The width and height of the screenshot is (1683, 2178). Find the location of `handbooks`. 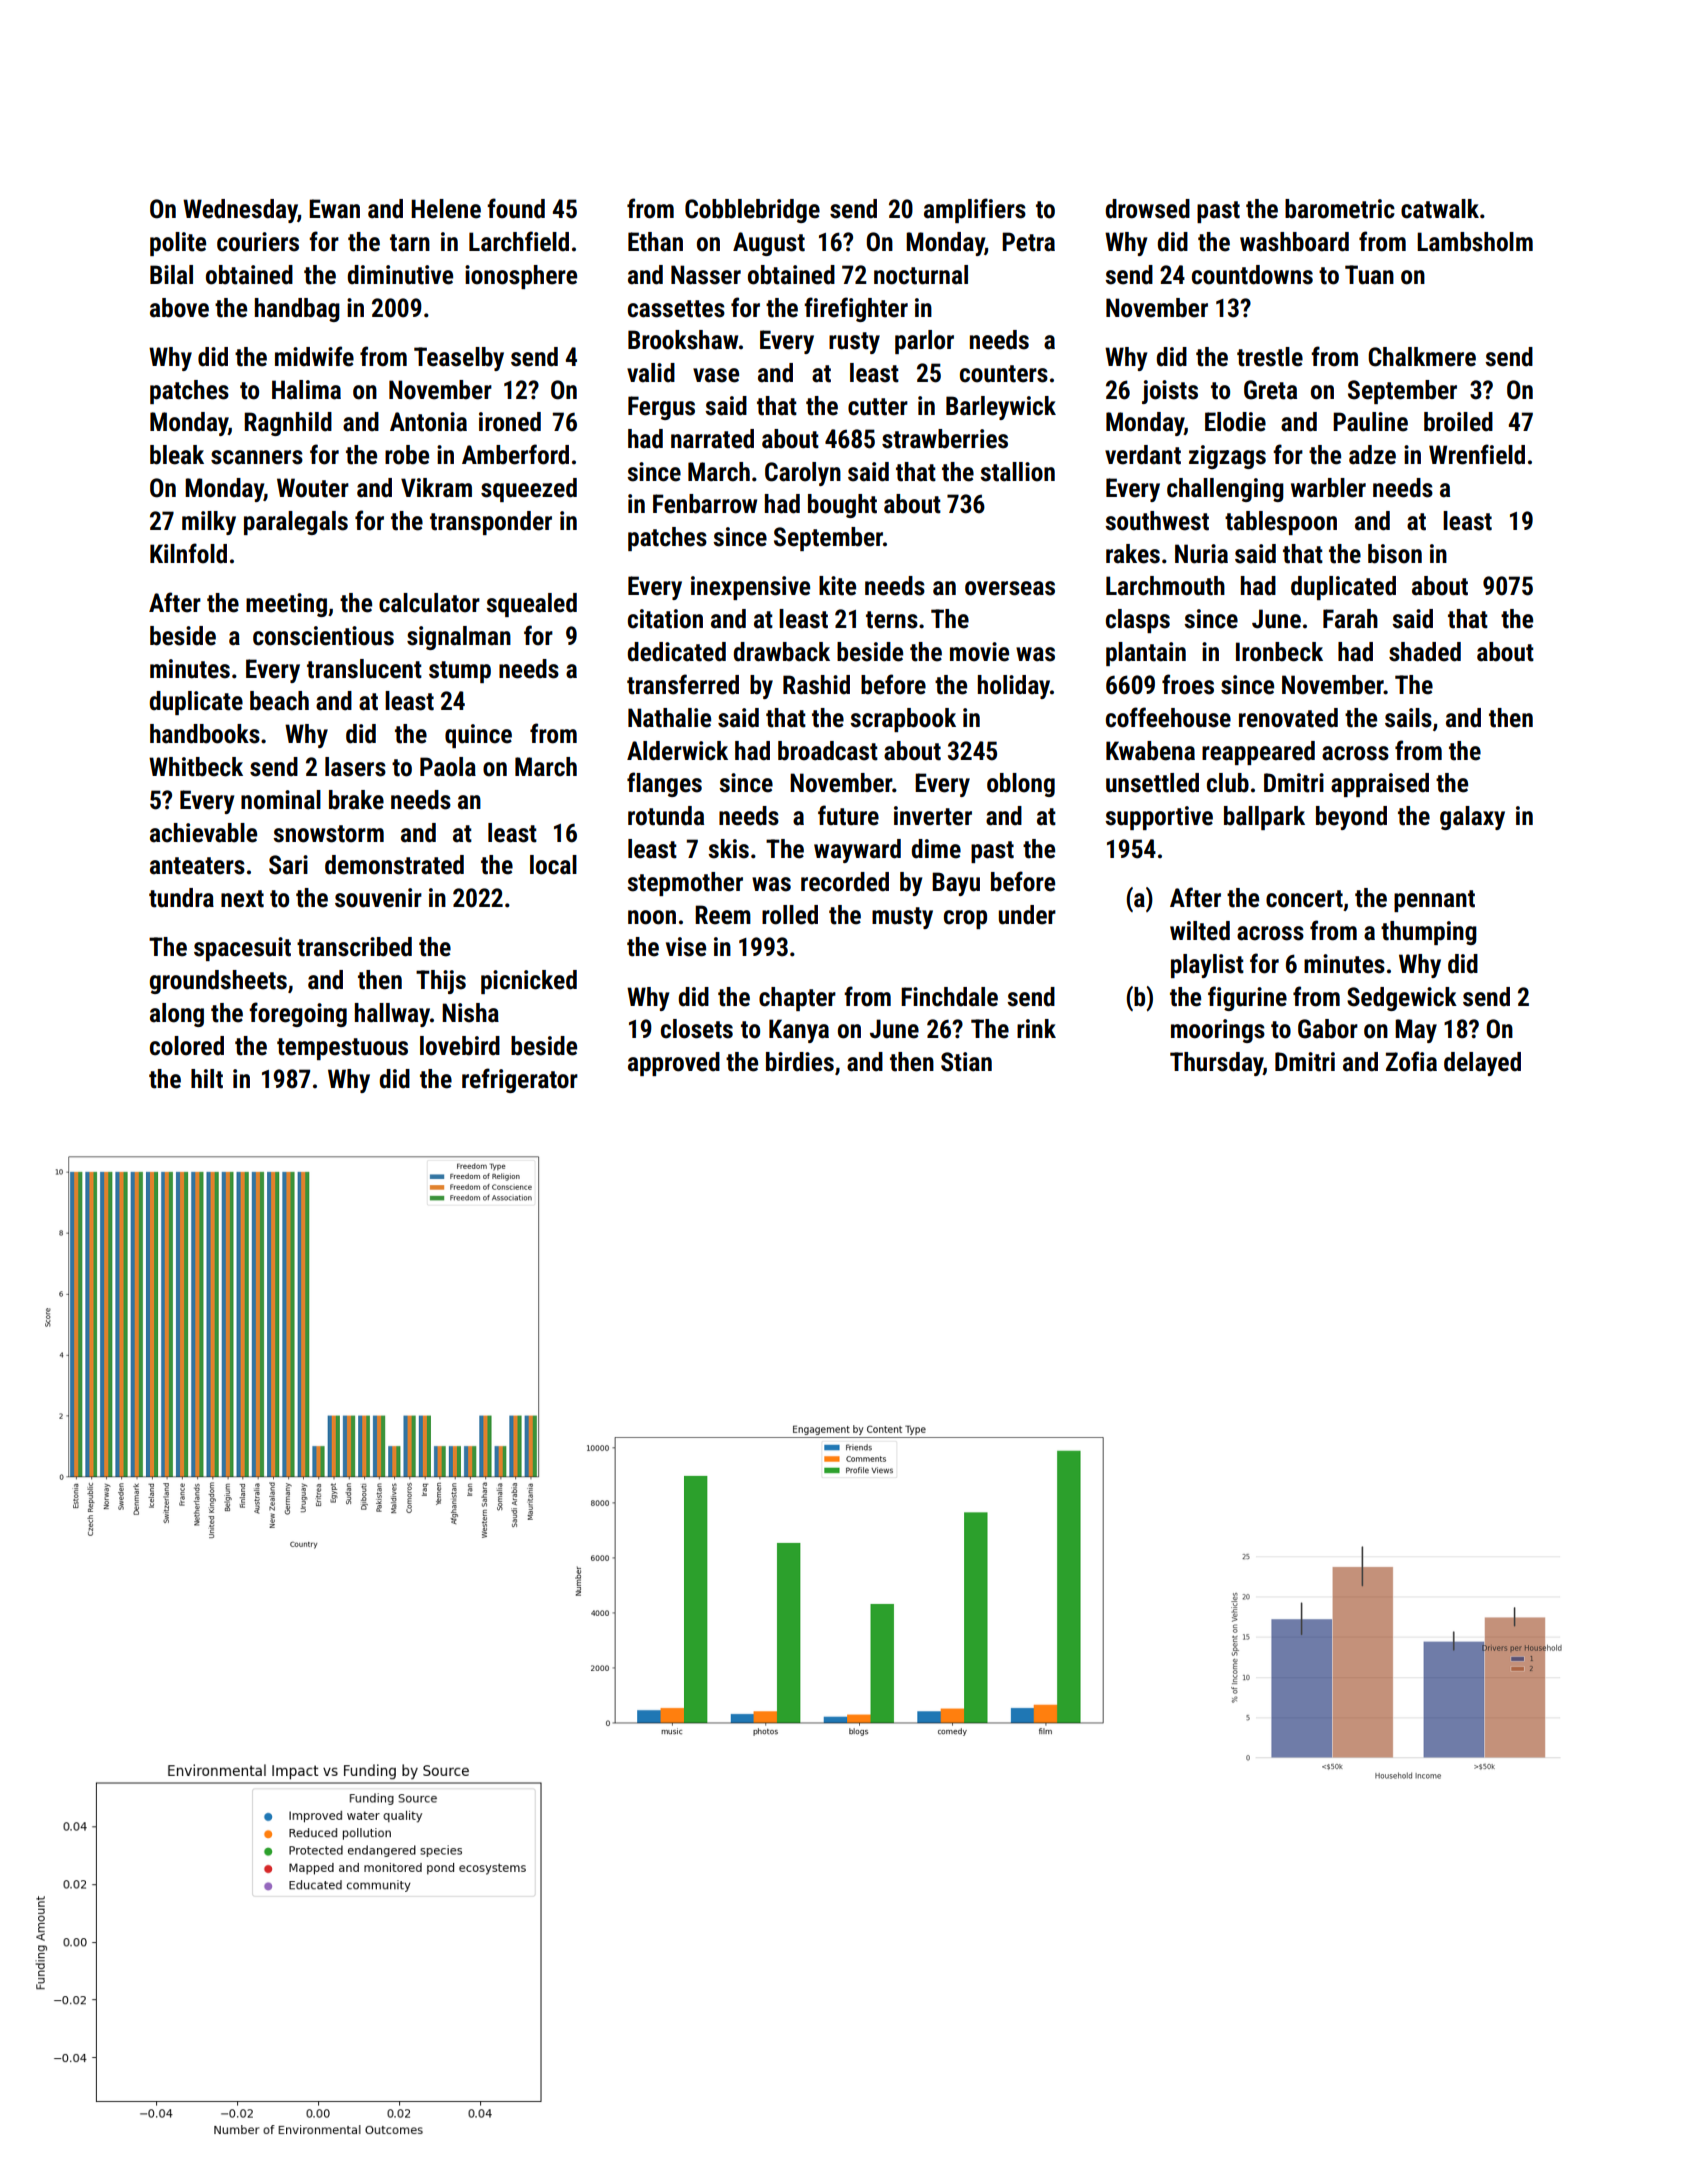

handbooks is located at coordinates (205, 734).
